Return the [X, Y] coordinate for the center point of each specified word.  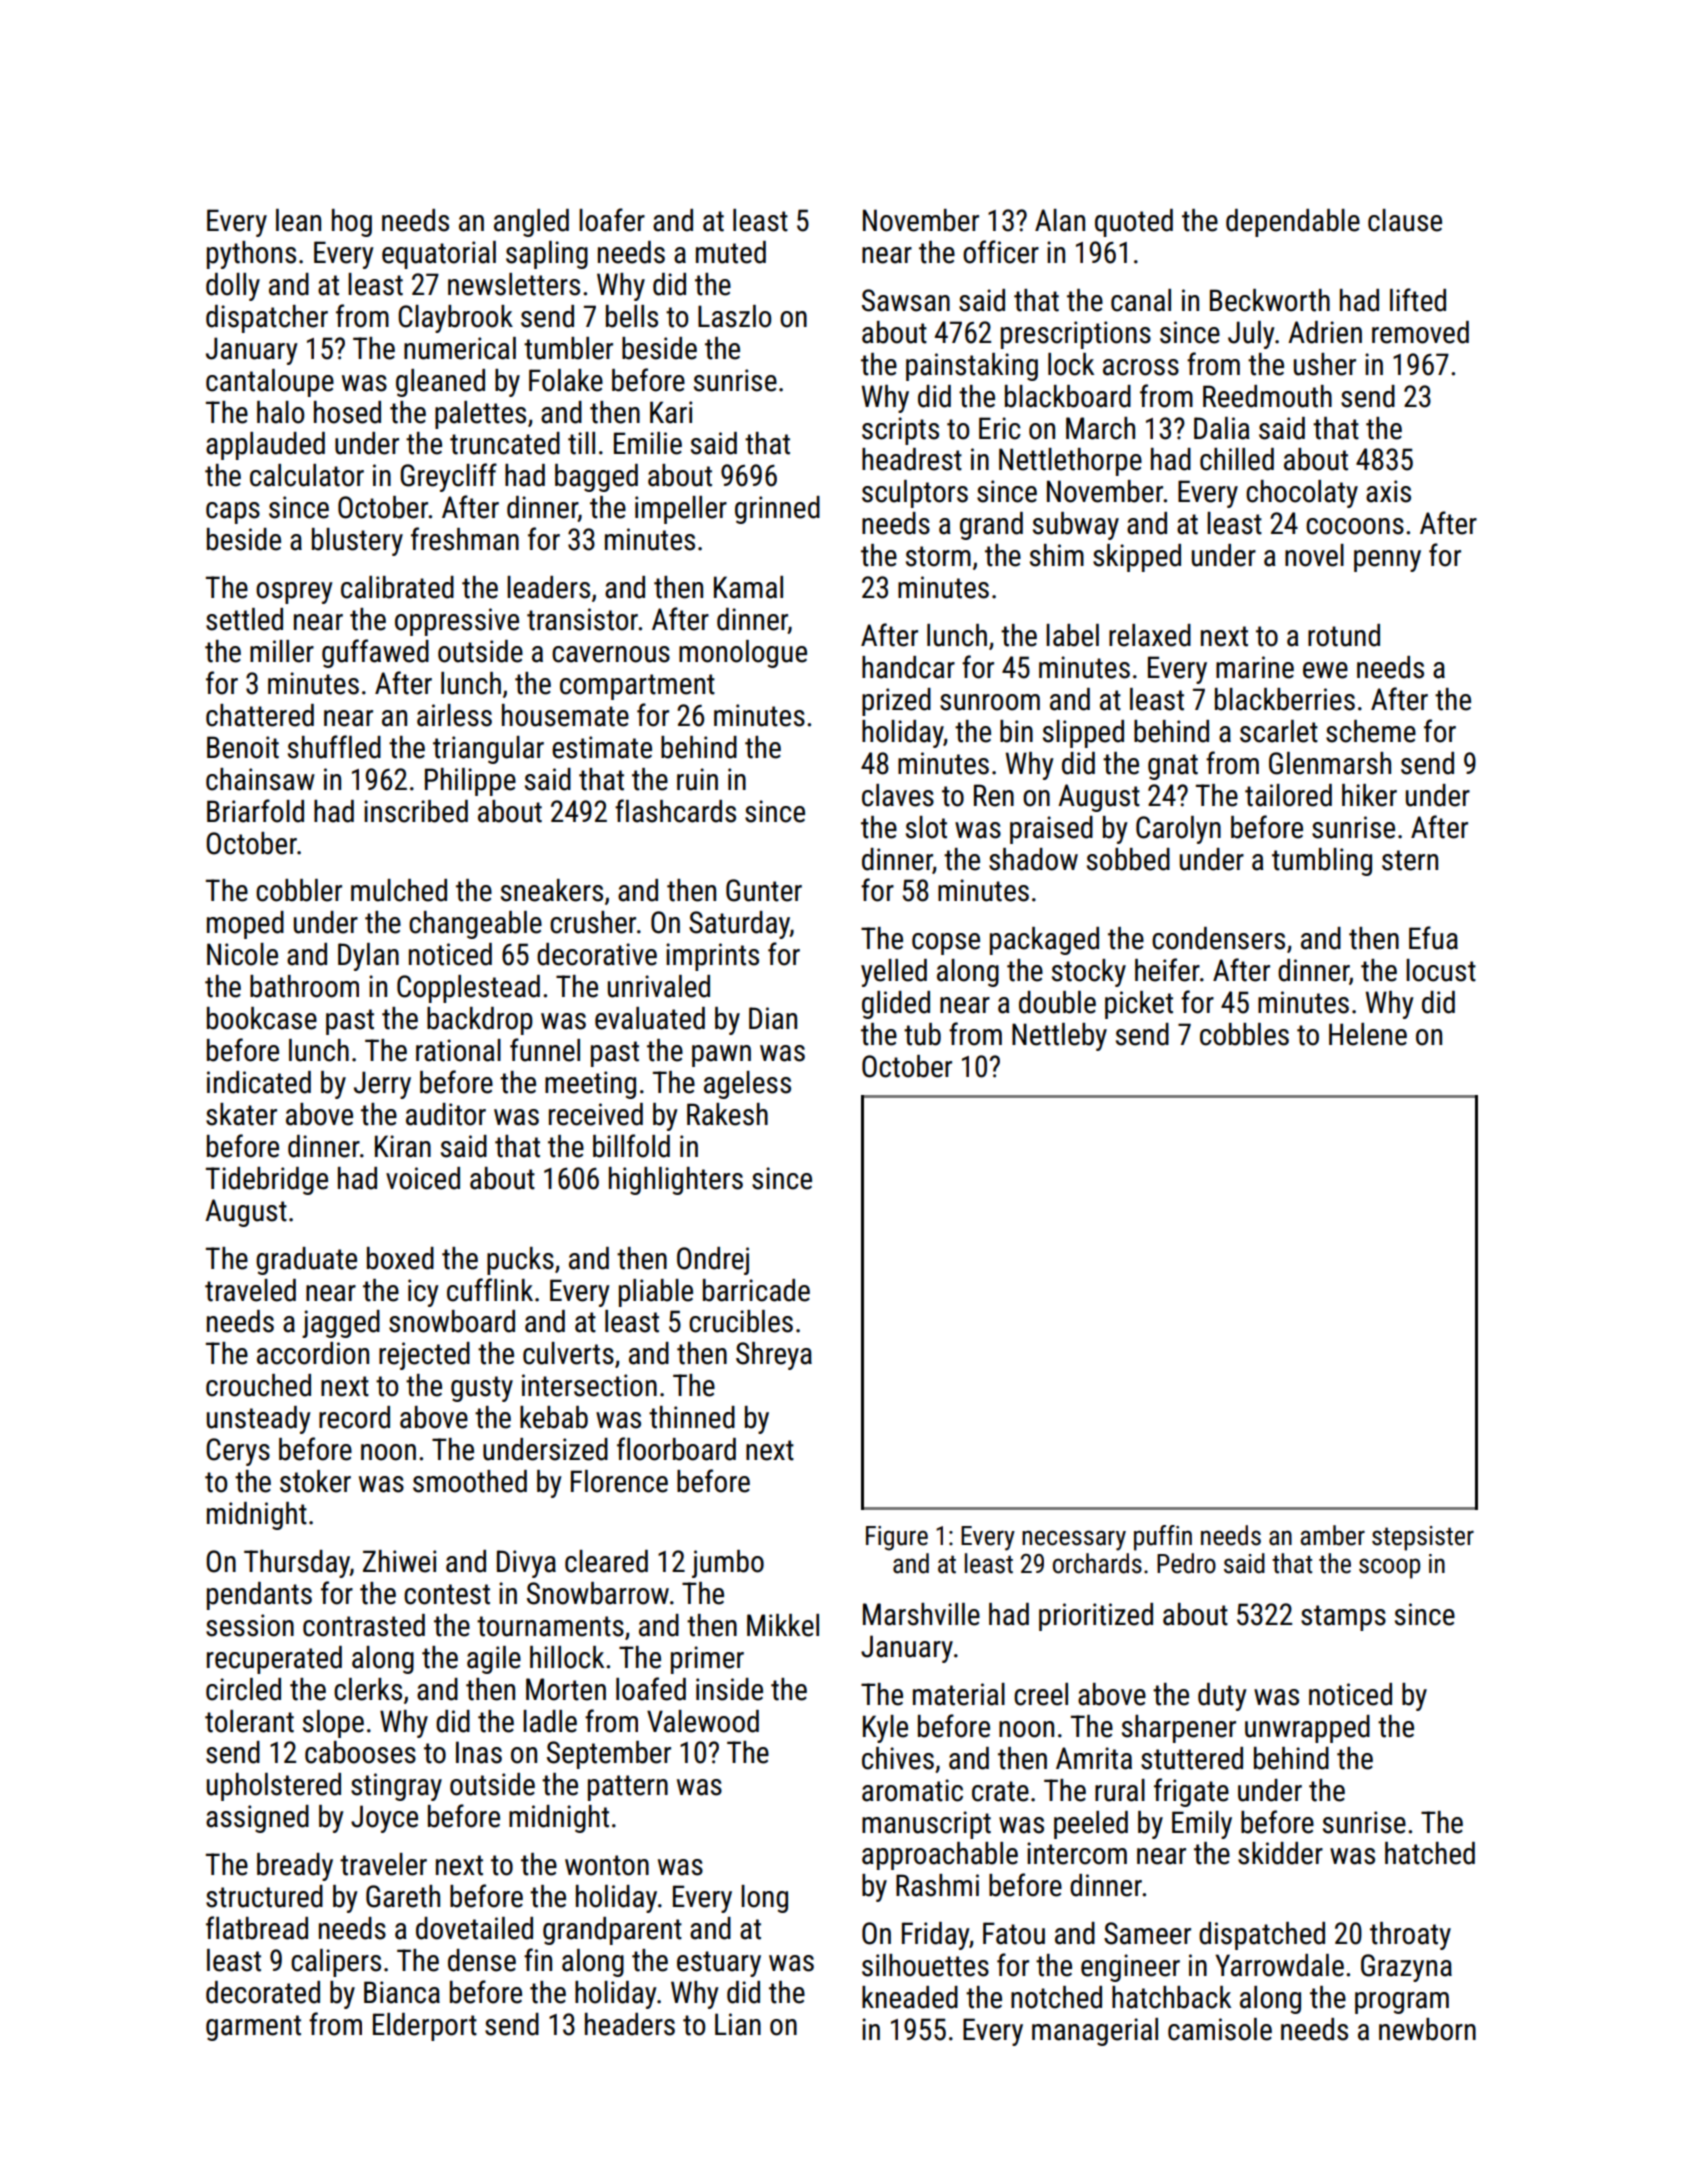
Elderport [425, 2027]
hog [352, 223]
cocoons [1355, 526]
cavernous [611, 654]
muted [731, 252]
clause [1405, 220]
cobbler [299, 890]
